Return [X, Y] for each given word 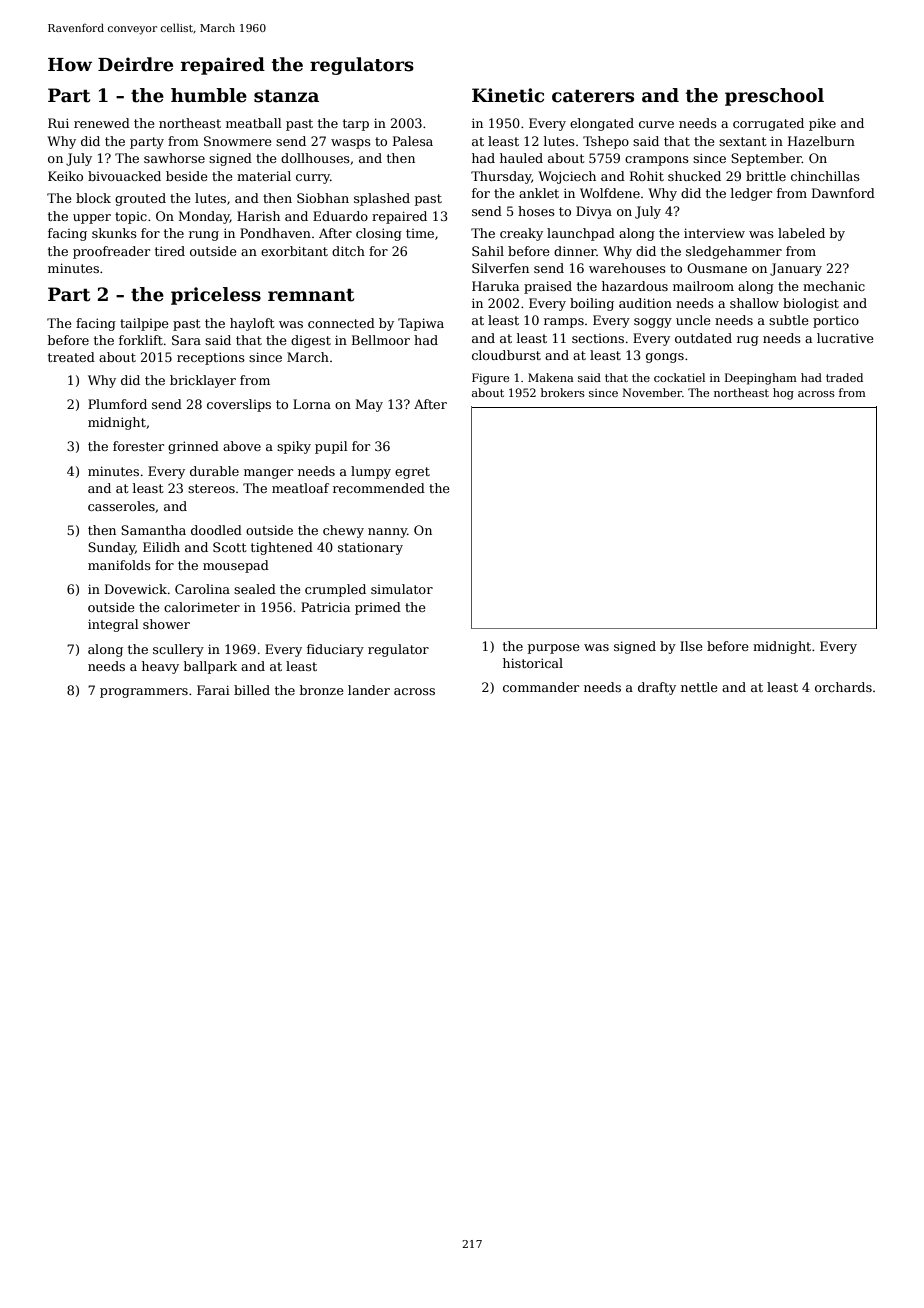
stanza [286, 96]
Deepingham [761, 379]
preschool [774, 97]
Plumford [117, 404]
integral [113, 625]
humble [209, 95]
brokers [563, 392]
